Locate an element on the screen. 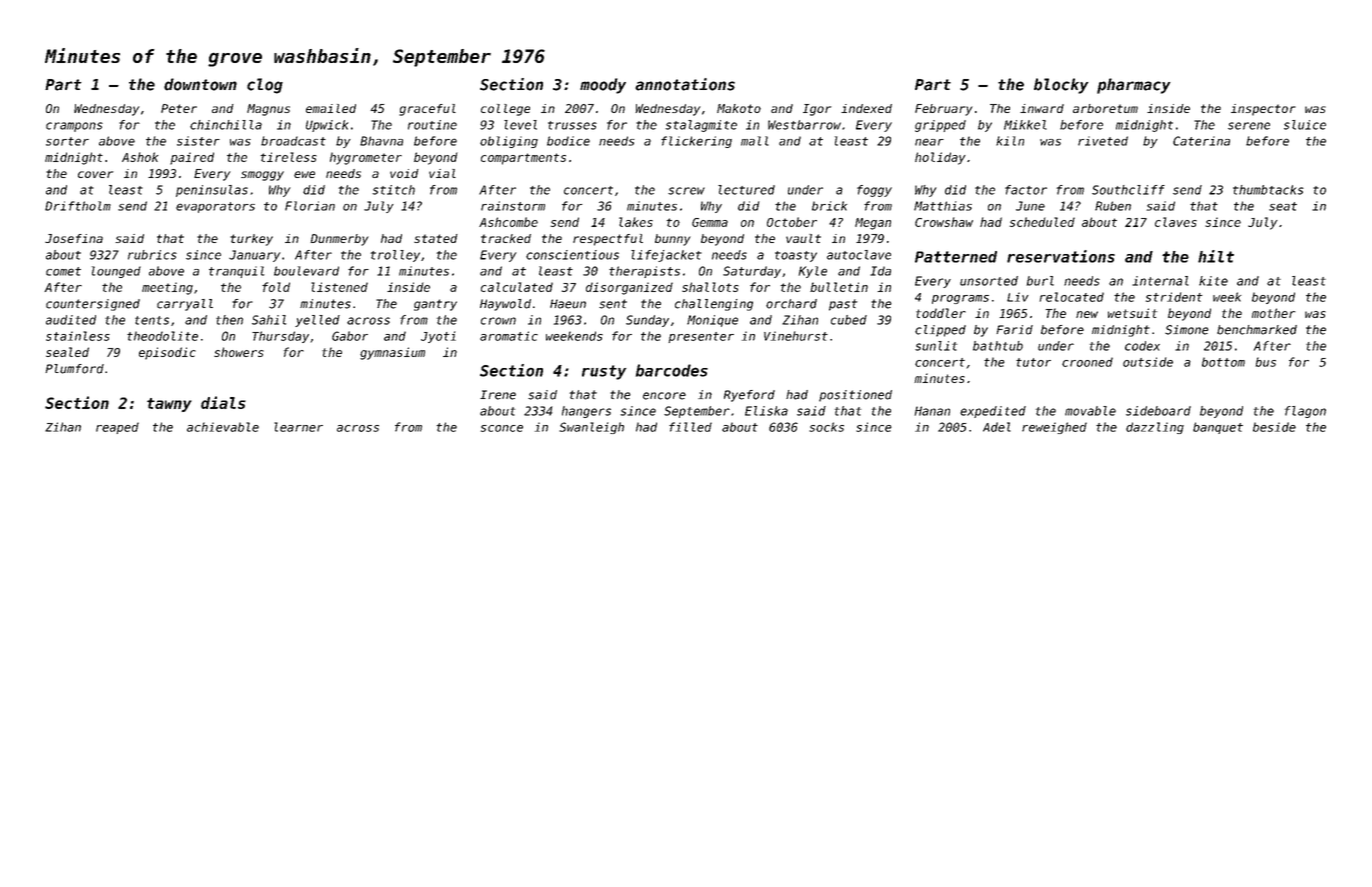 This screenshot has width=1372, height=887. dials is located at coordinates (223, 402).
